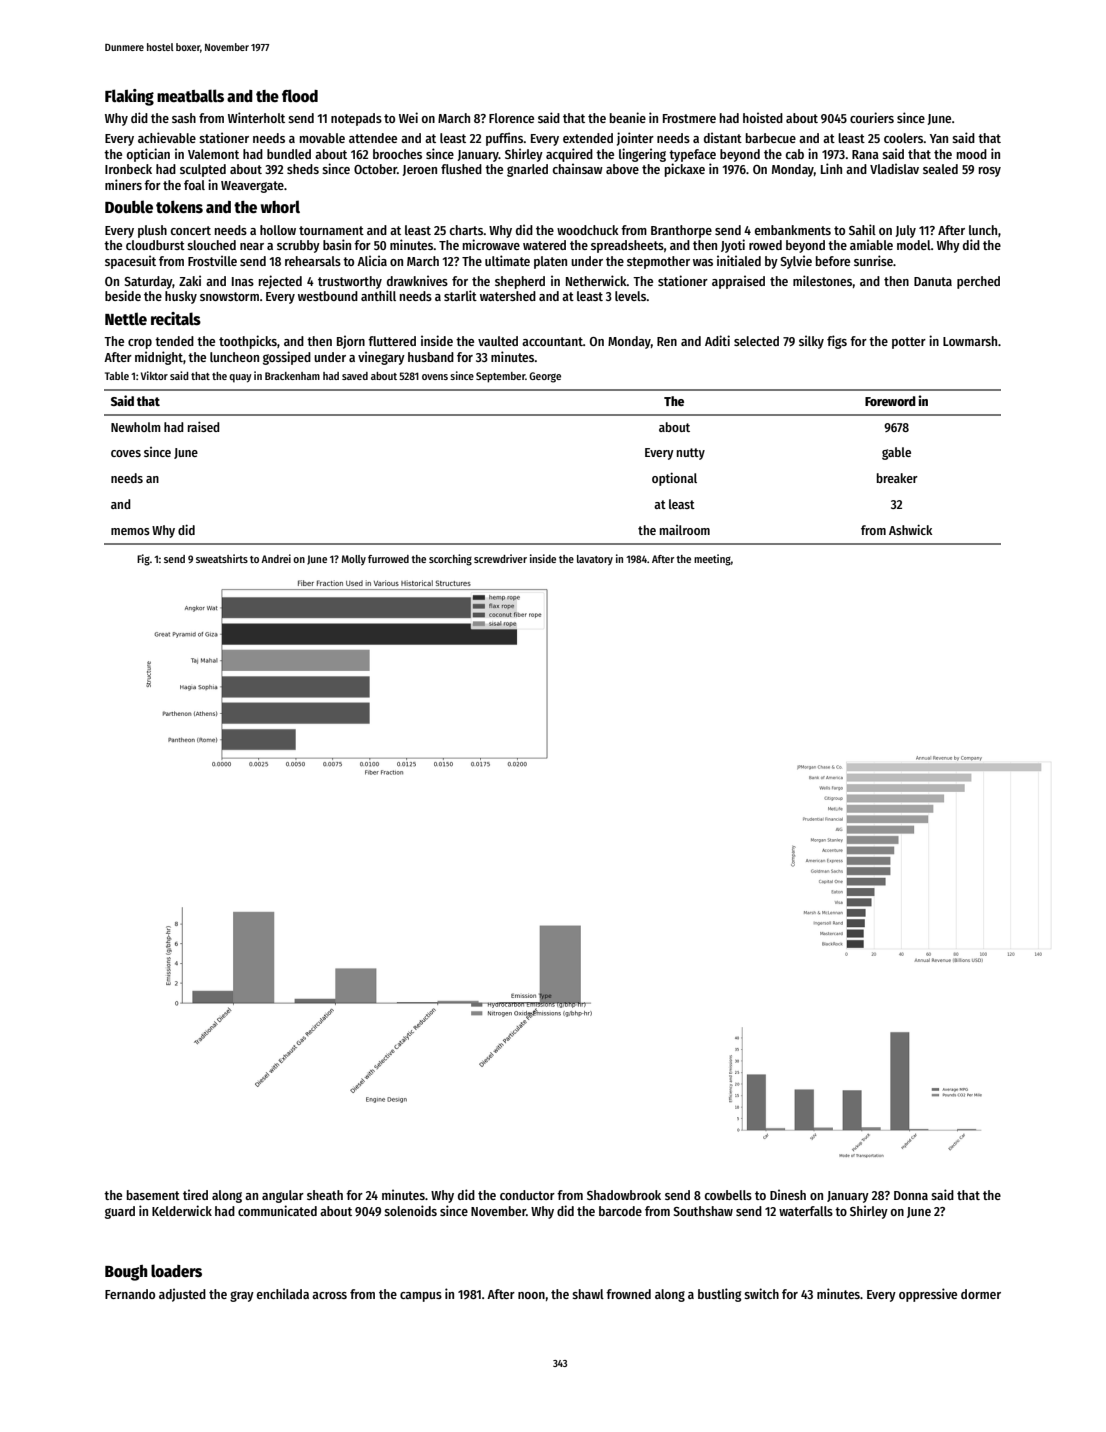 The width and height of the document is (1106, 1432). Describe the element at coordinates (353, 560) in the document. I see `Molly` at that location.
